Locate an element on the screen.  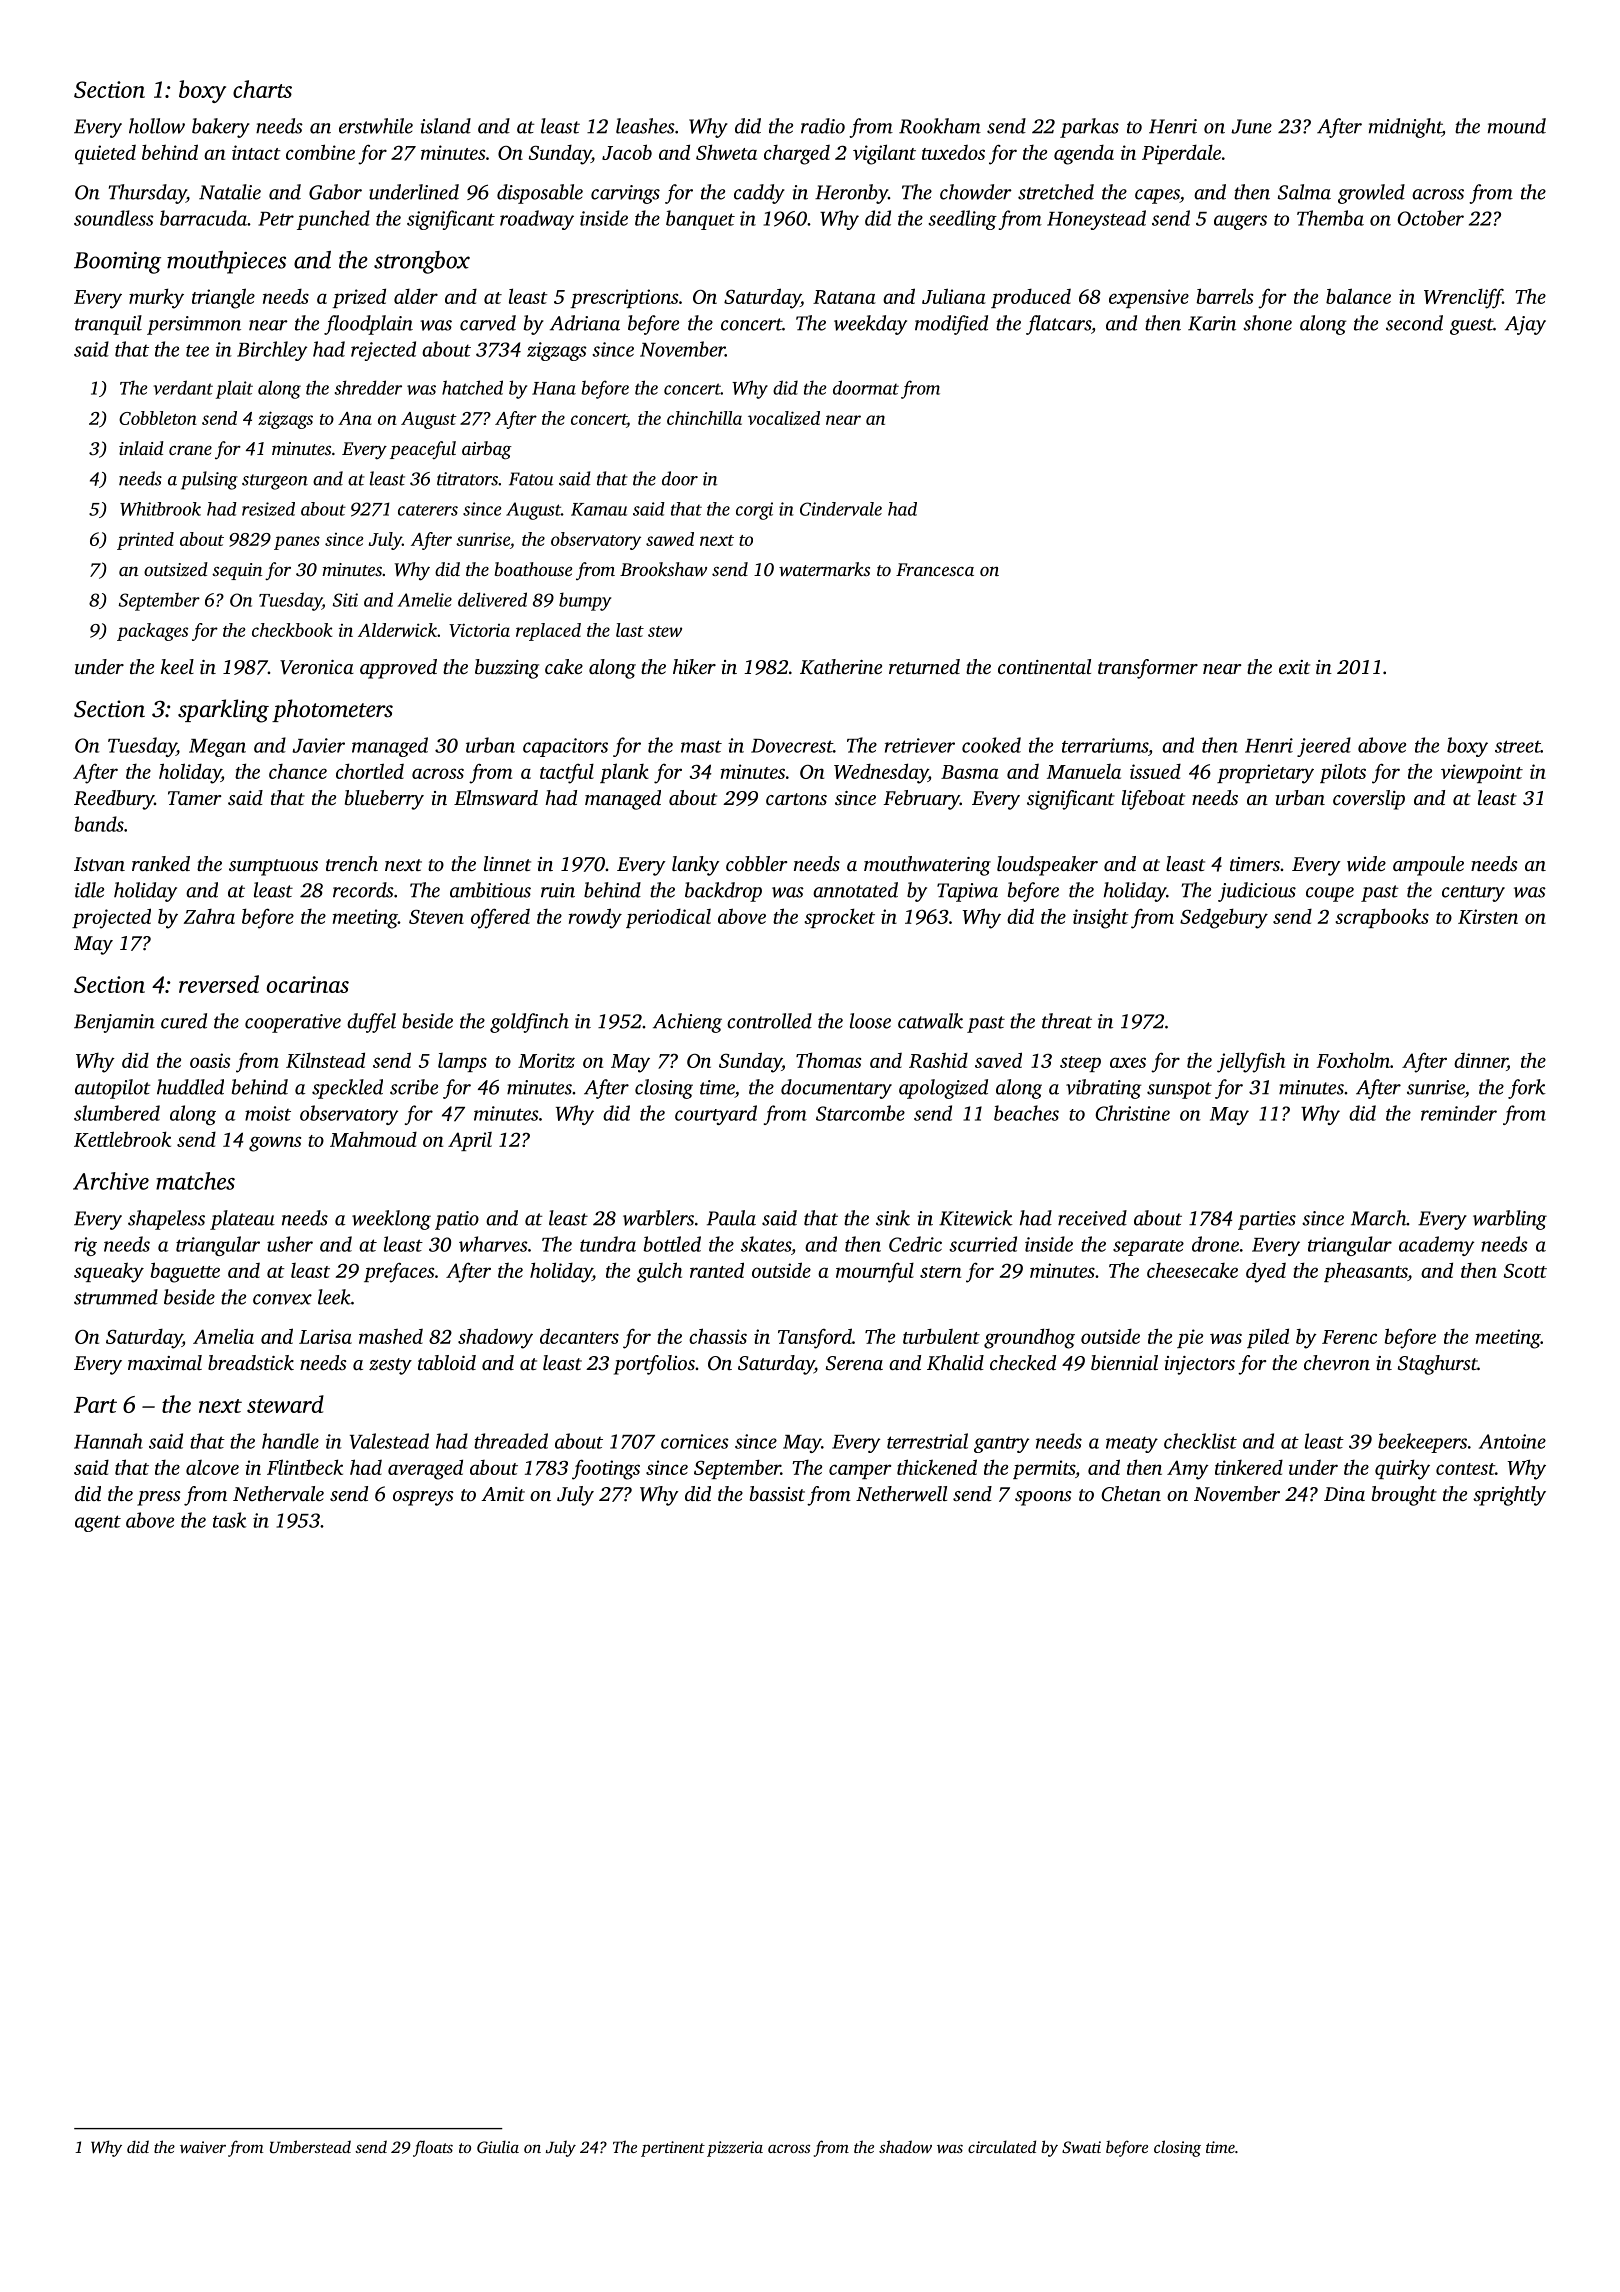
Katherine is located at coordinates (841, 667).
